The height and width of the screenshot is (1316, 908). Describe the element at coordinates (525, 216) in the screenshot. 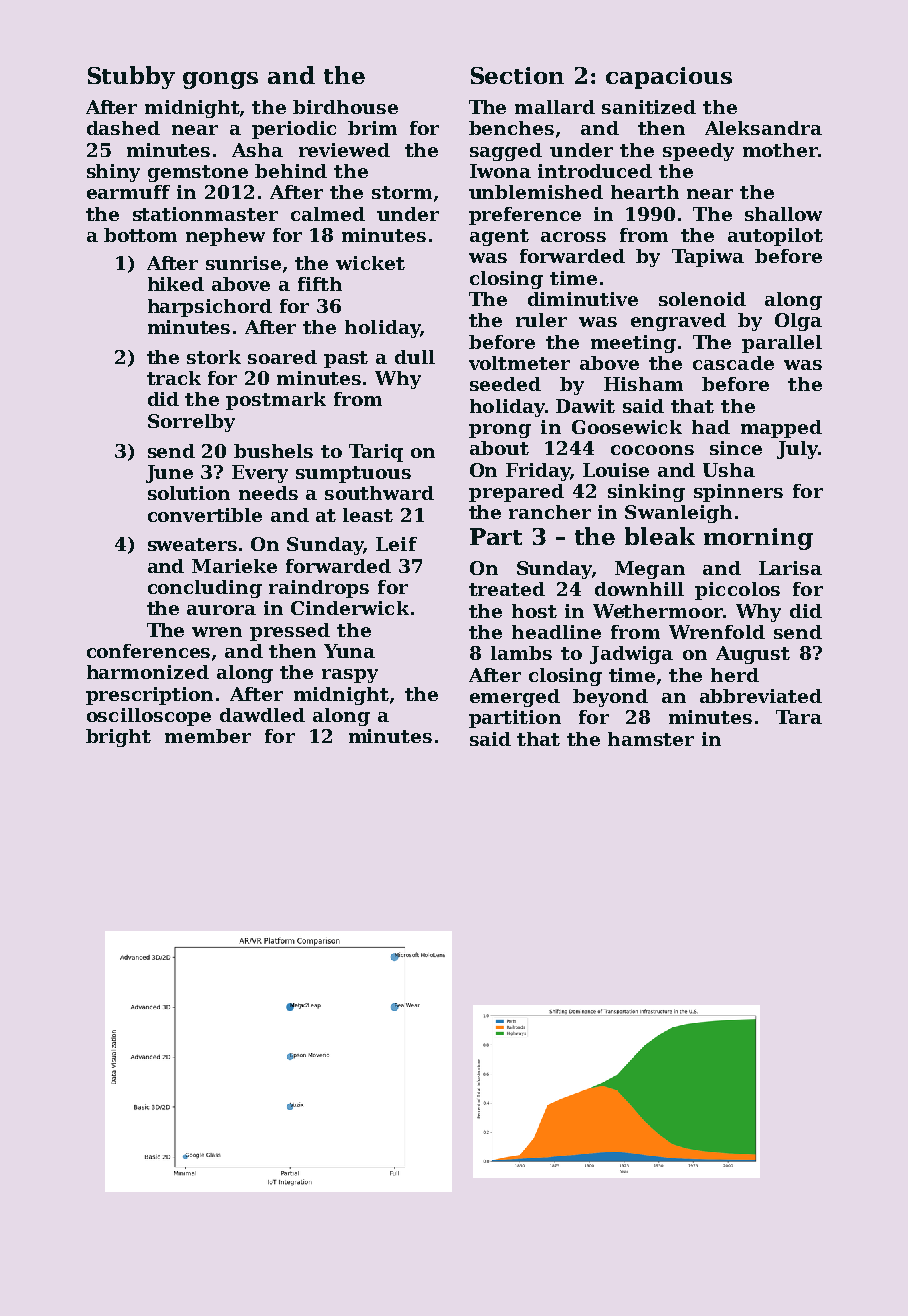

I see `preference` at that location.
